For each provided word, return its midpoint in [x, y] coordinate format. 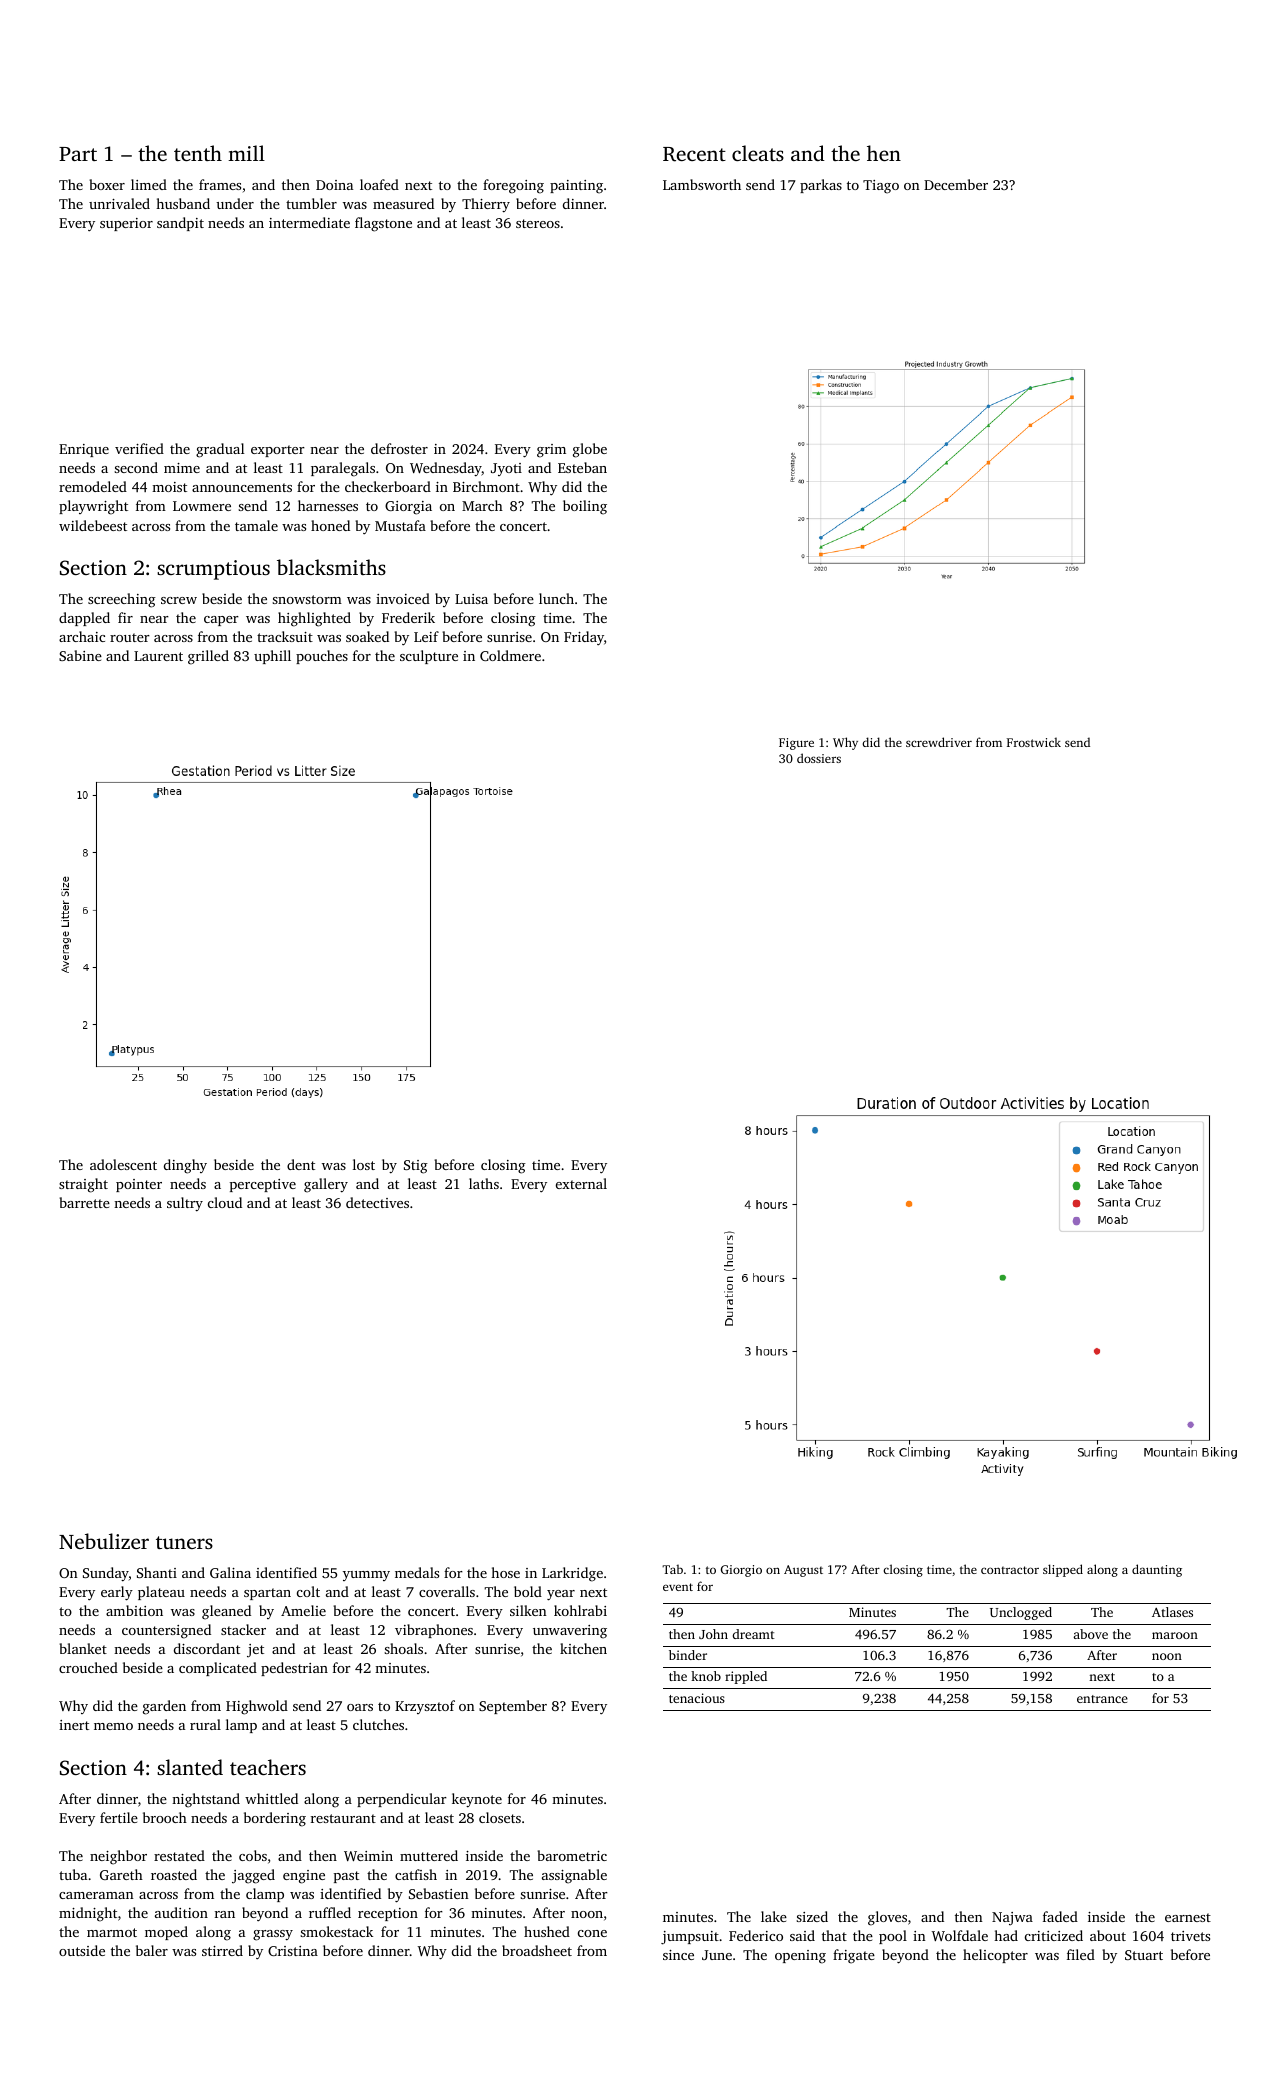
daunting [1157, 1570]
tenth [198, 153]
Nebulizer [104, 1541]
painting [576, 187]
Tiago [881, 187]
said [802, 1935]
